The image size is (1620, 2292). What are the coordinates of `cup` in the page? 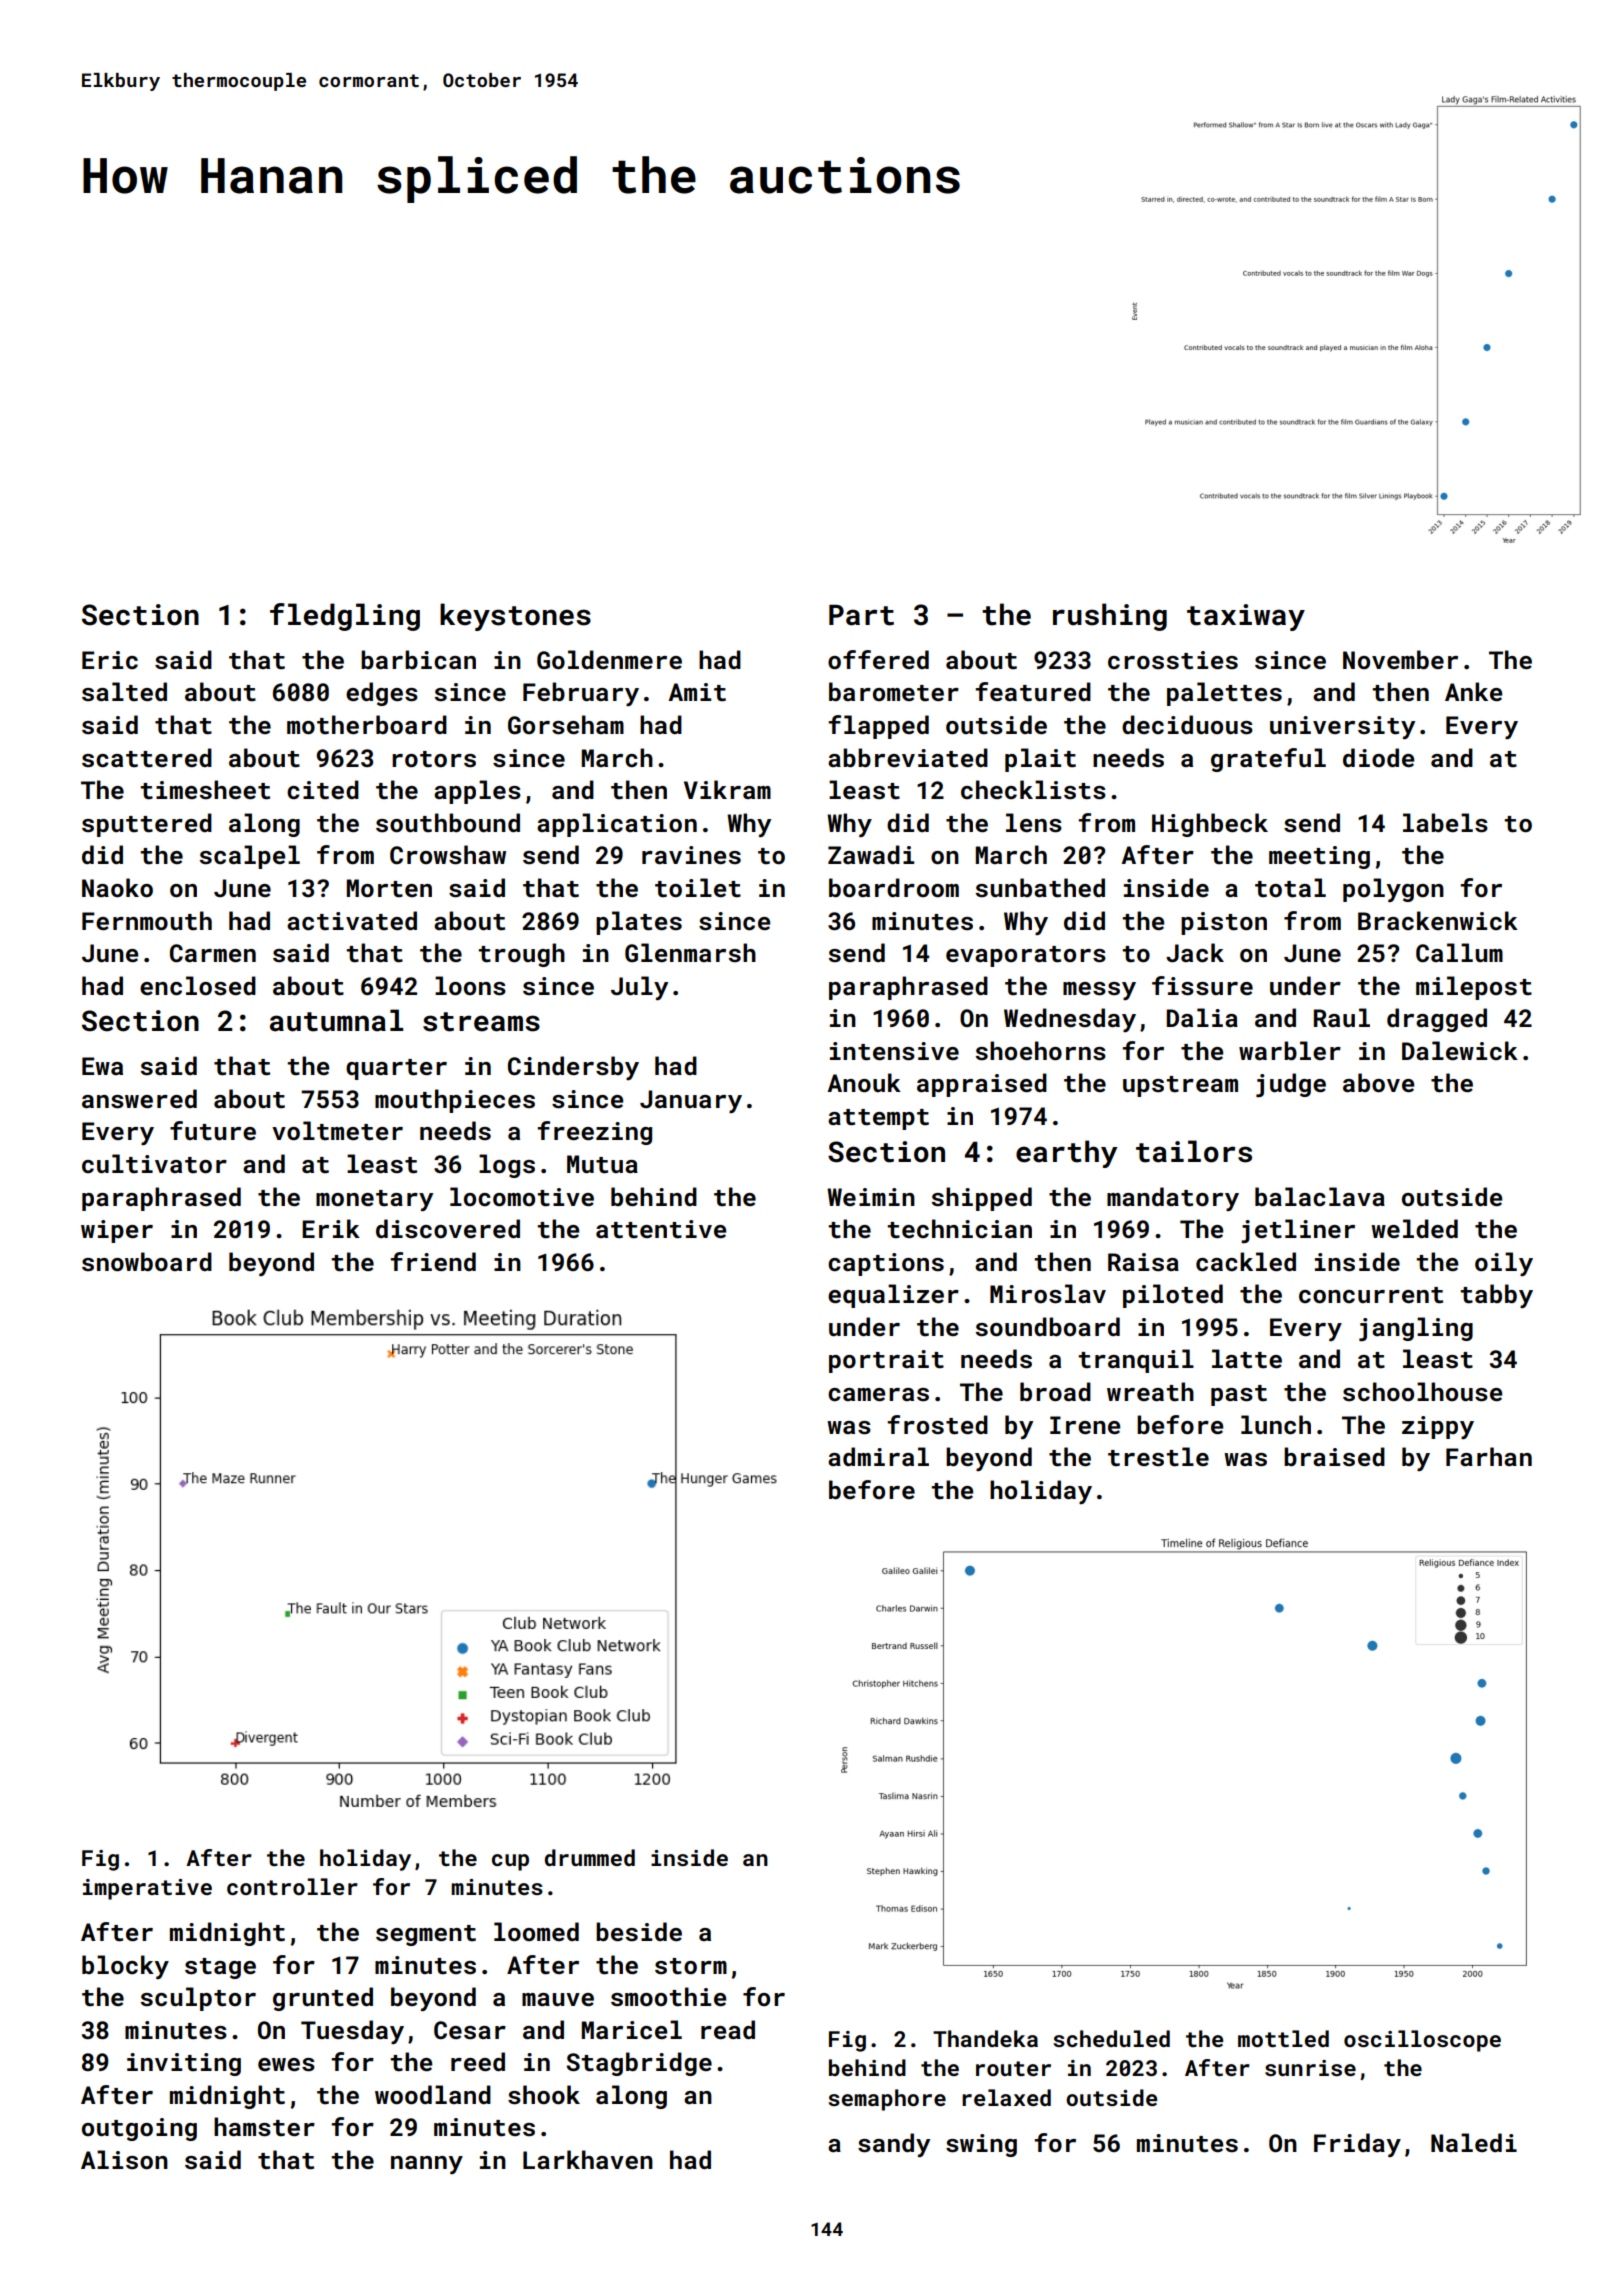 It's located at (510, 1862).
